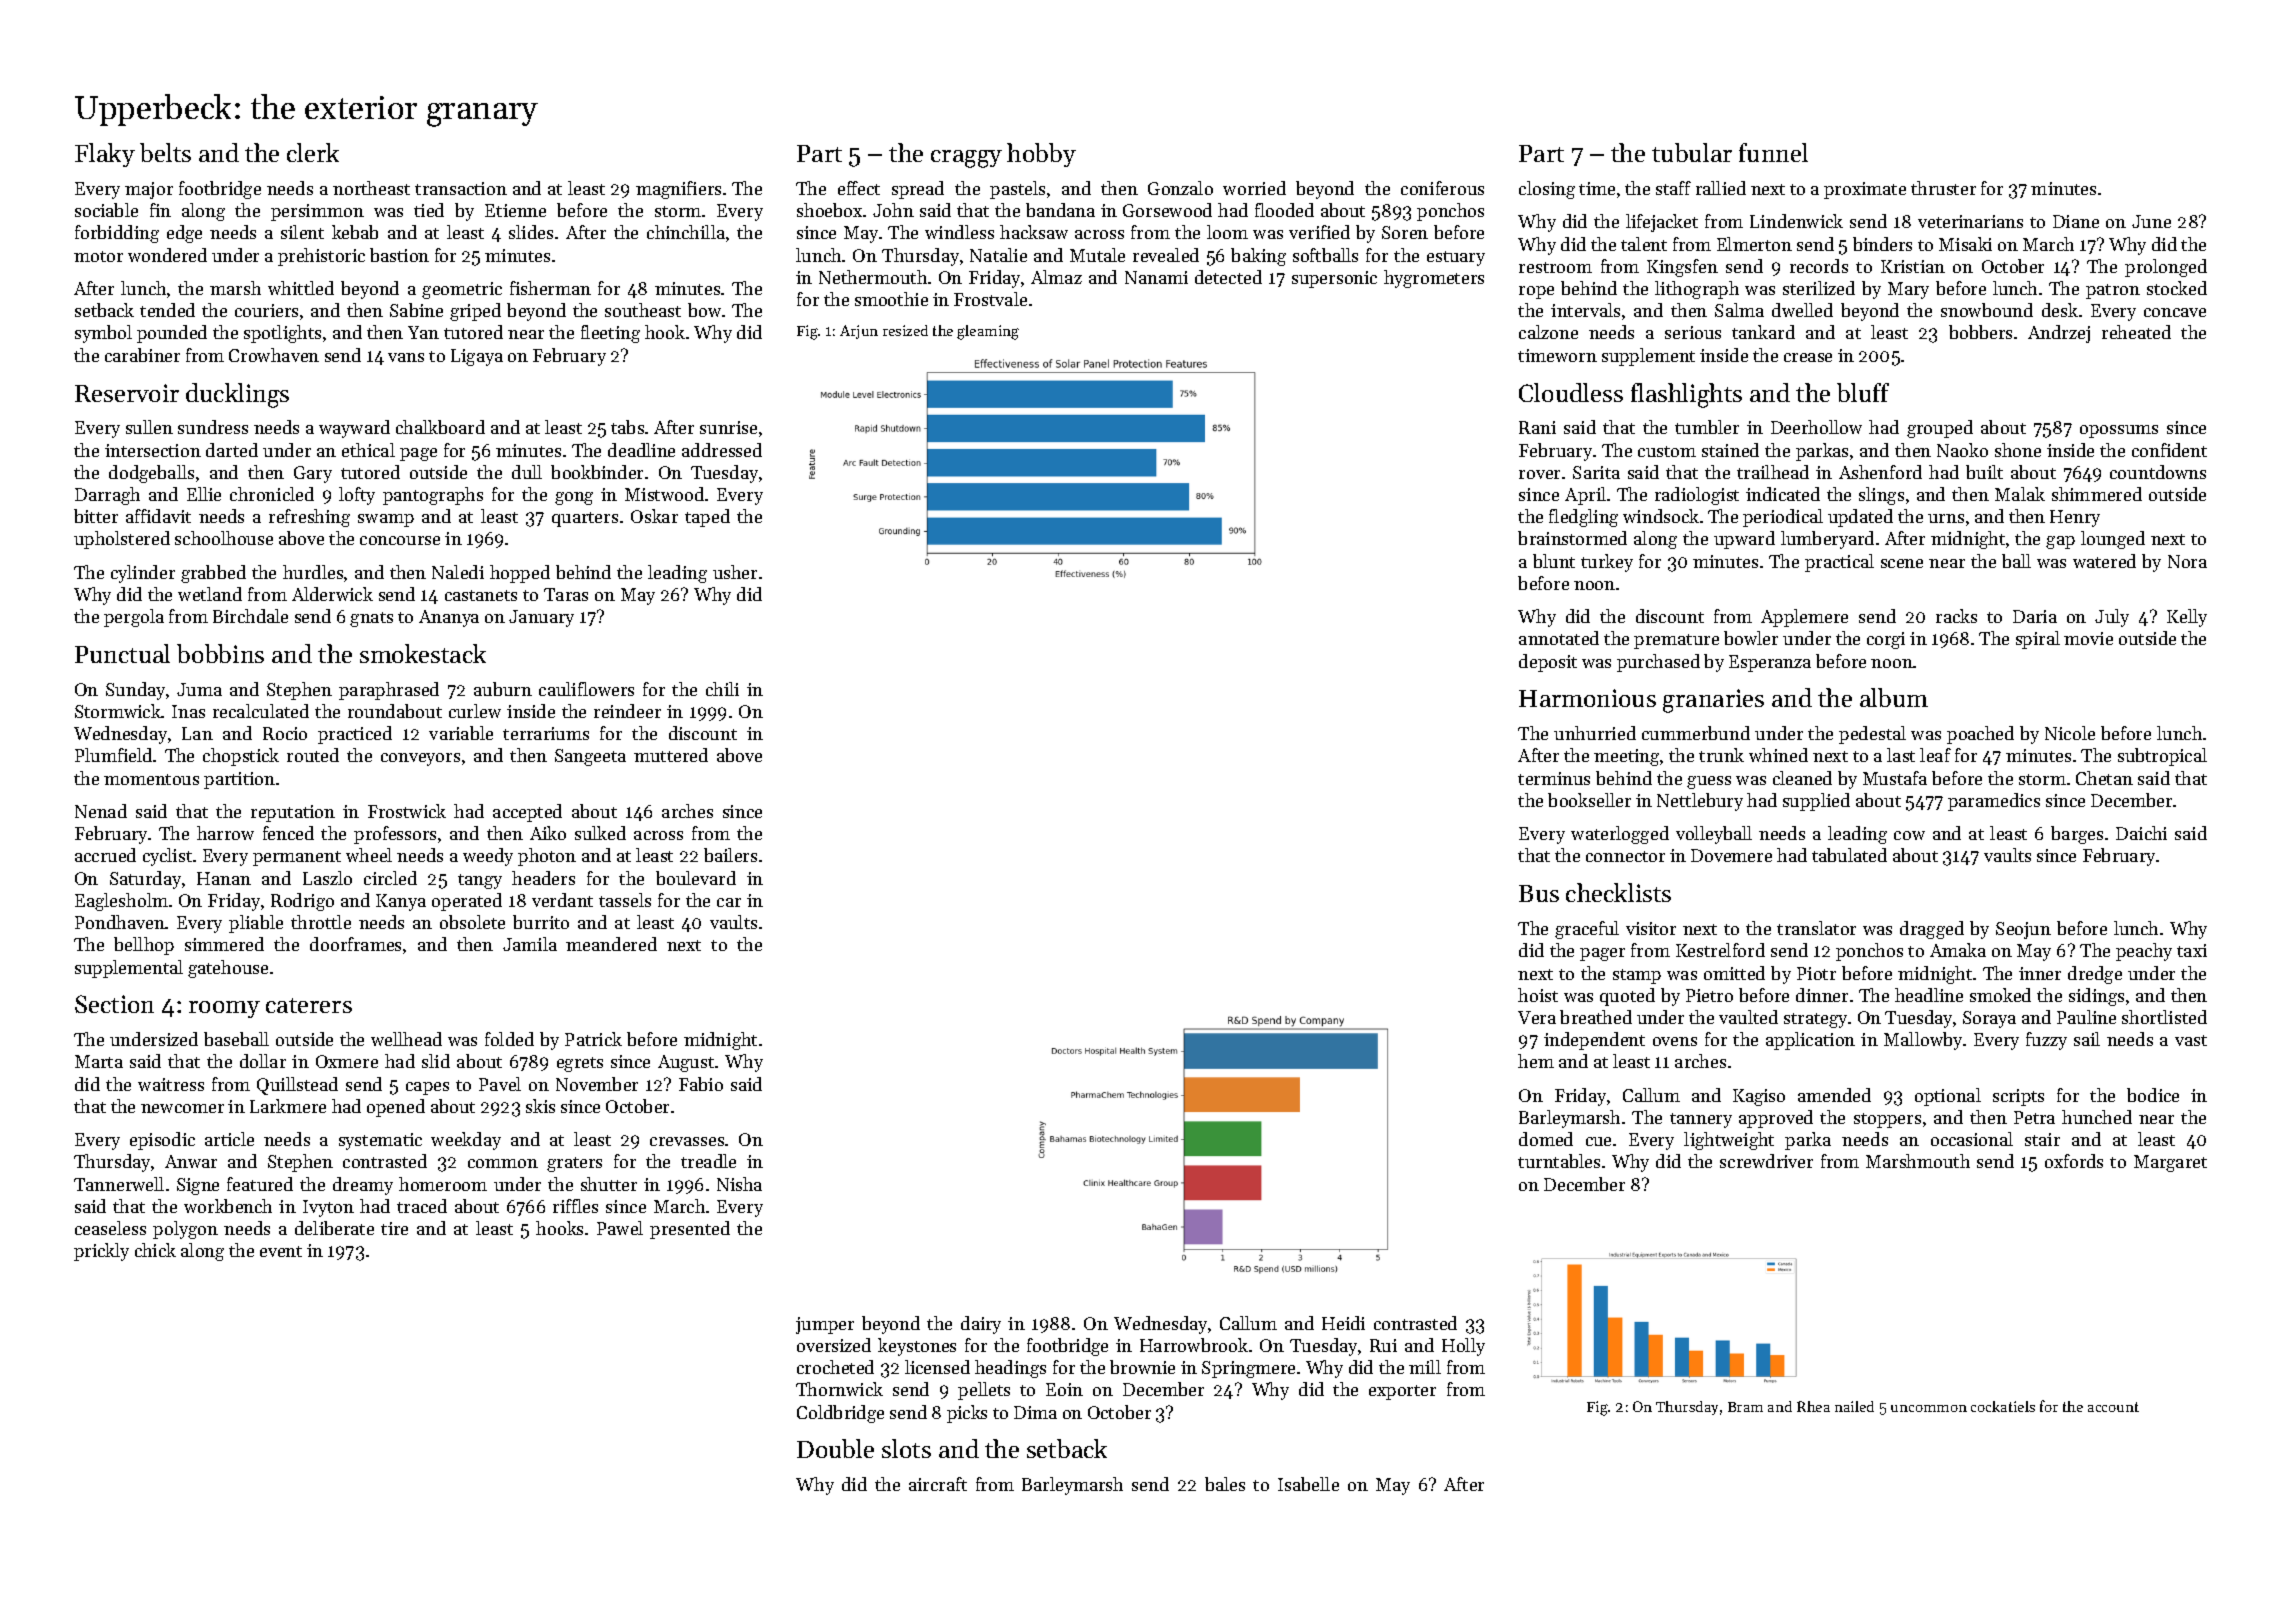 This screenshot has width=2282, height=1614. I want to click on prickly, so click(101, 1252).
